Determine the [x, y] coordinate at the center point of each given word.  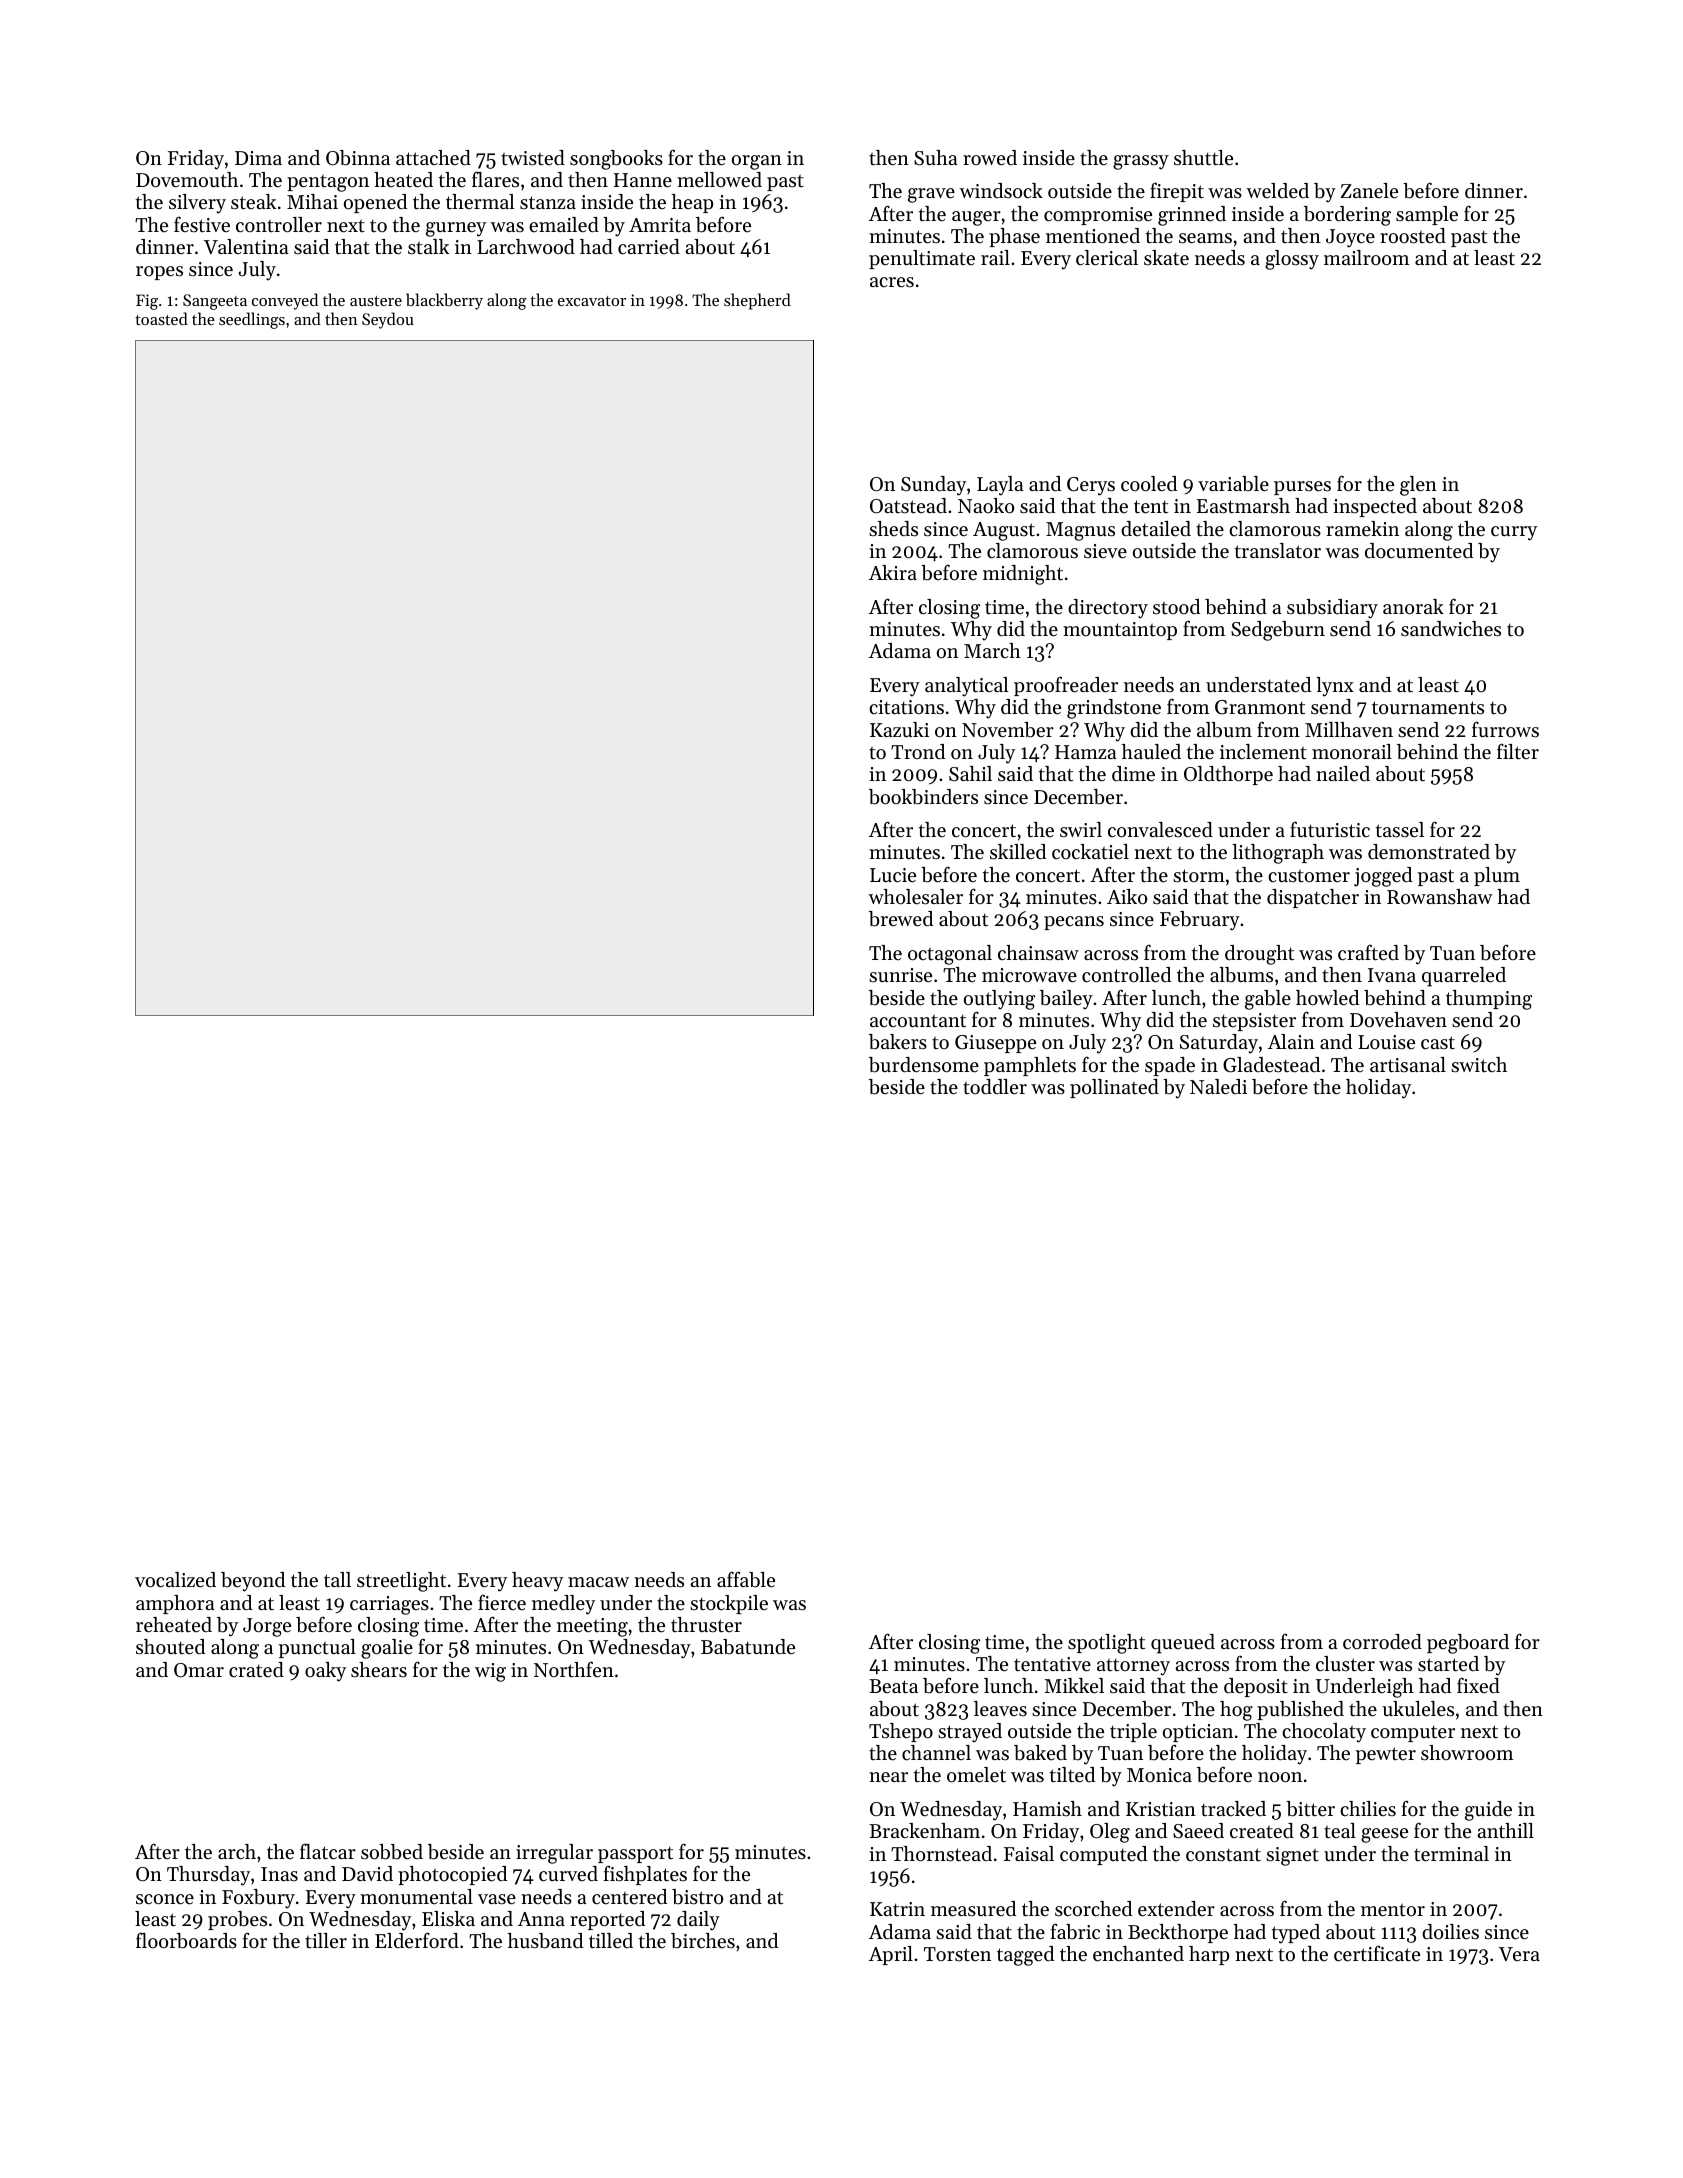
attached [433, 158]
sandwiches [1451, 629]
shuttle [1203, 158]
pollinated [1114, 1088]
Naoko [986, 505]
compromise [1098, 216]
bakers [898, 1042]
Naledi [1218, 1087]
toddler [995, 1087]
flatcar [328, 1851]
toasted [161, 318]
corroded [1382, 1642]
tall [337, 1580]
